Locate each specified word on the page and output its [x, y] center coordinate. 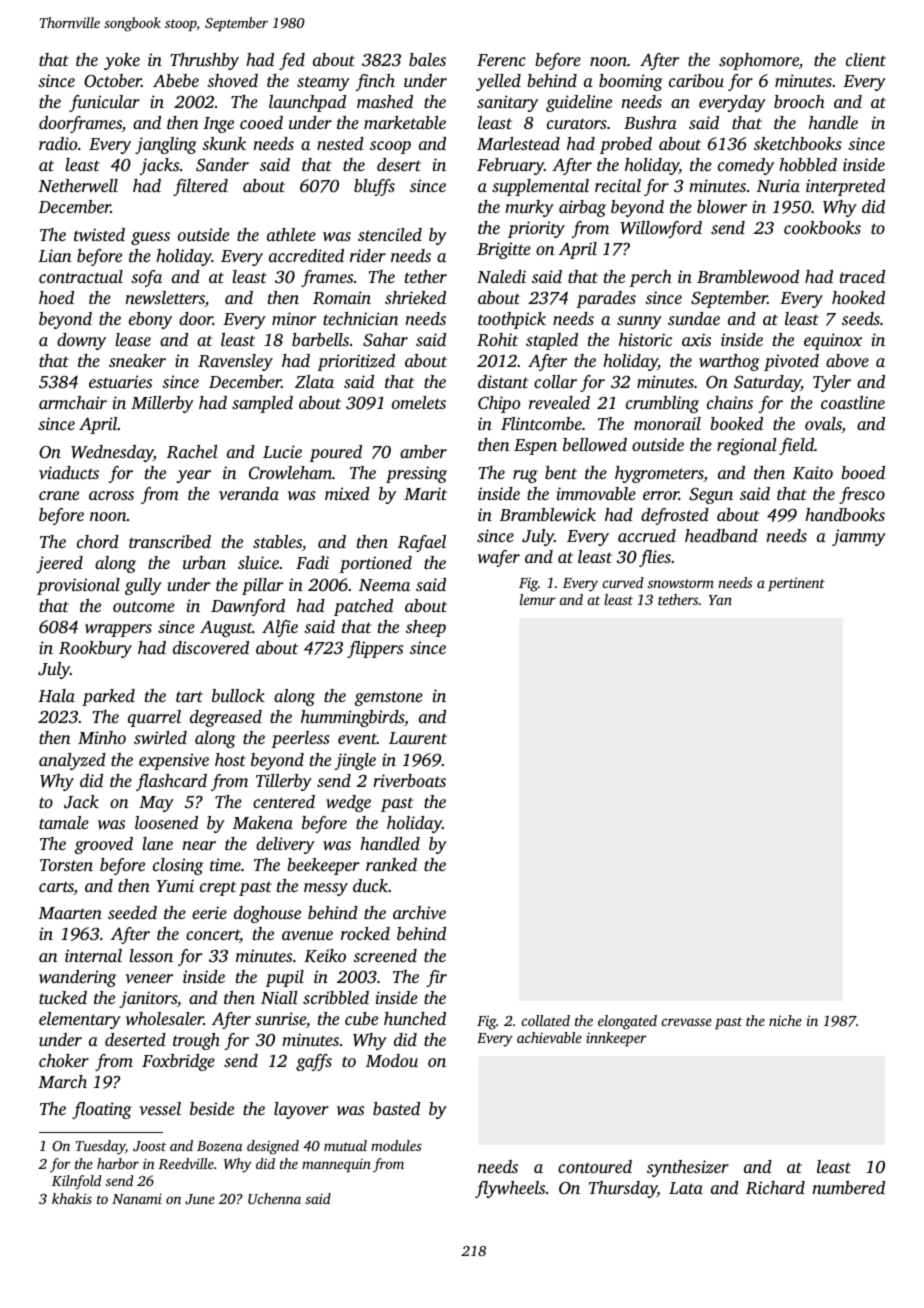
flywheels [510, 1189]
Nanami [137, 1199]
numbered [849, 1187]
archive [419, 912]
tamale [64, 822]
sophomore [759, 61]
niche [785, 1020]
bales [427, 59]
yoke [122, 61]
